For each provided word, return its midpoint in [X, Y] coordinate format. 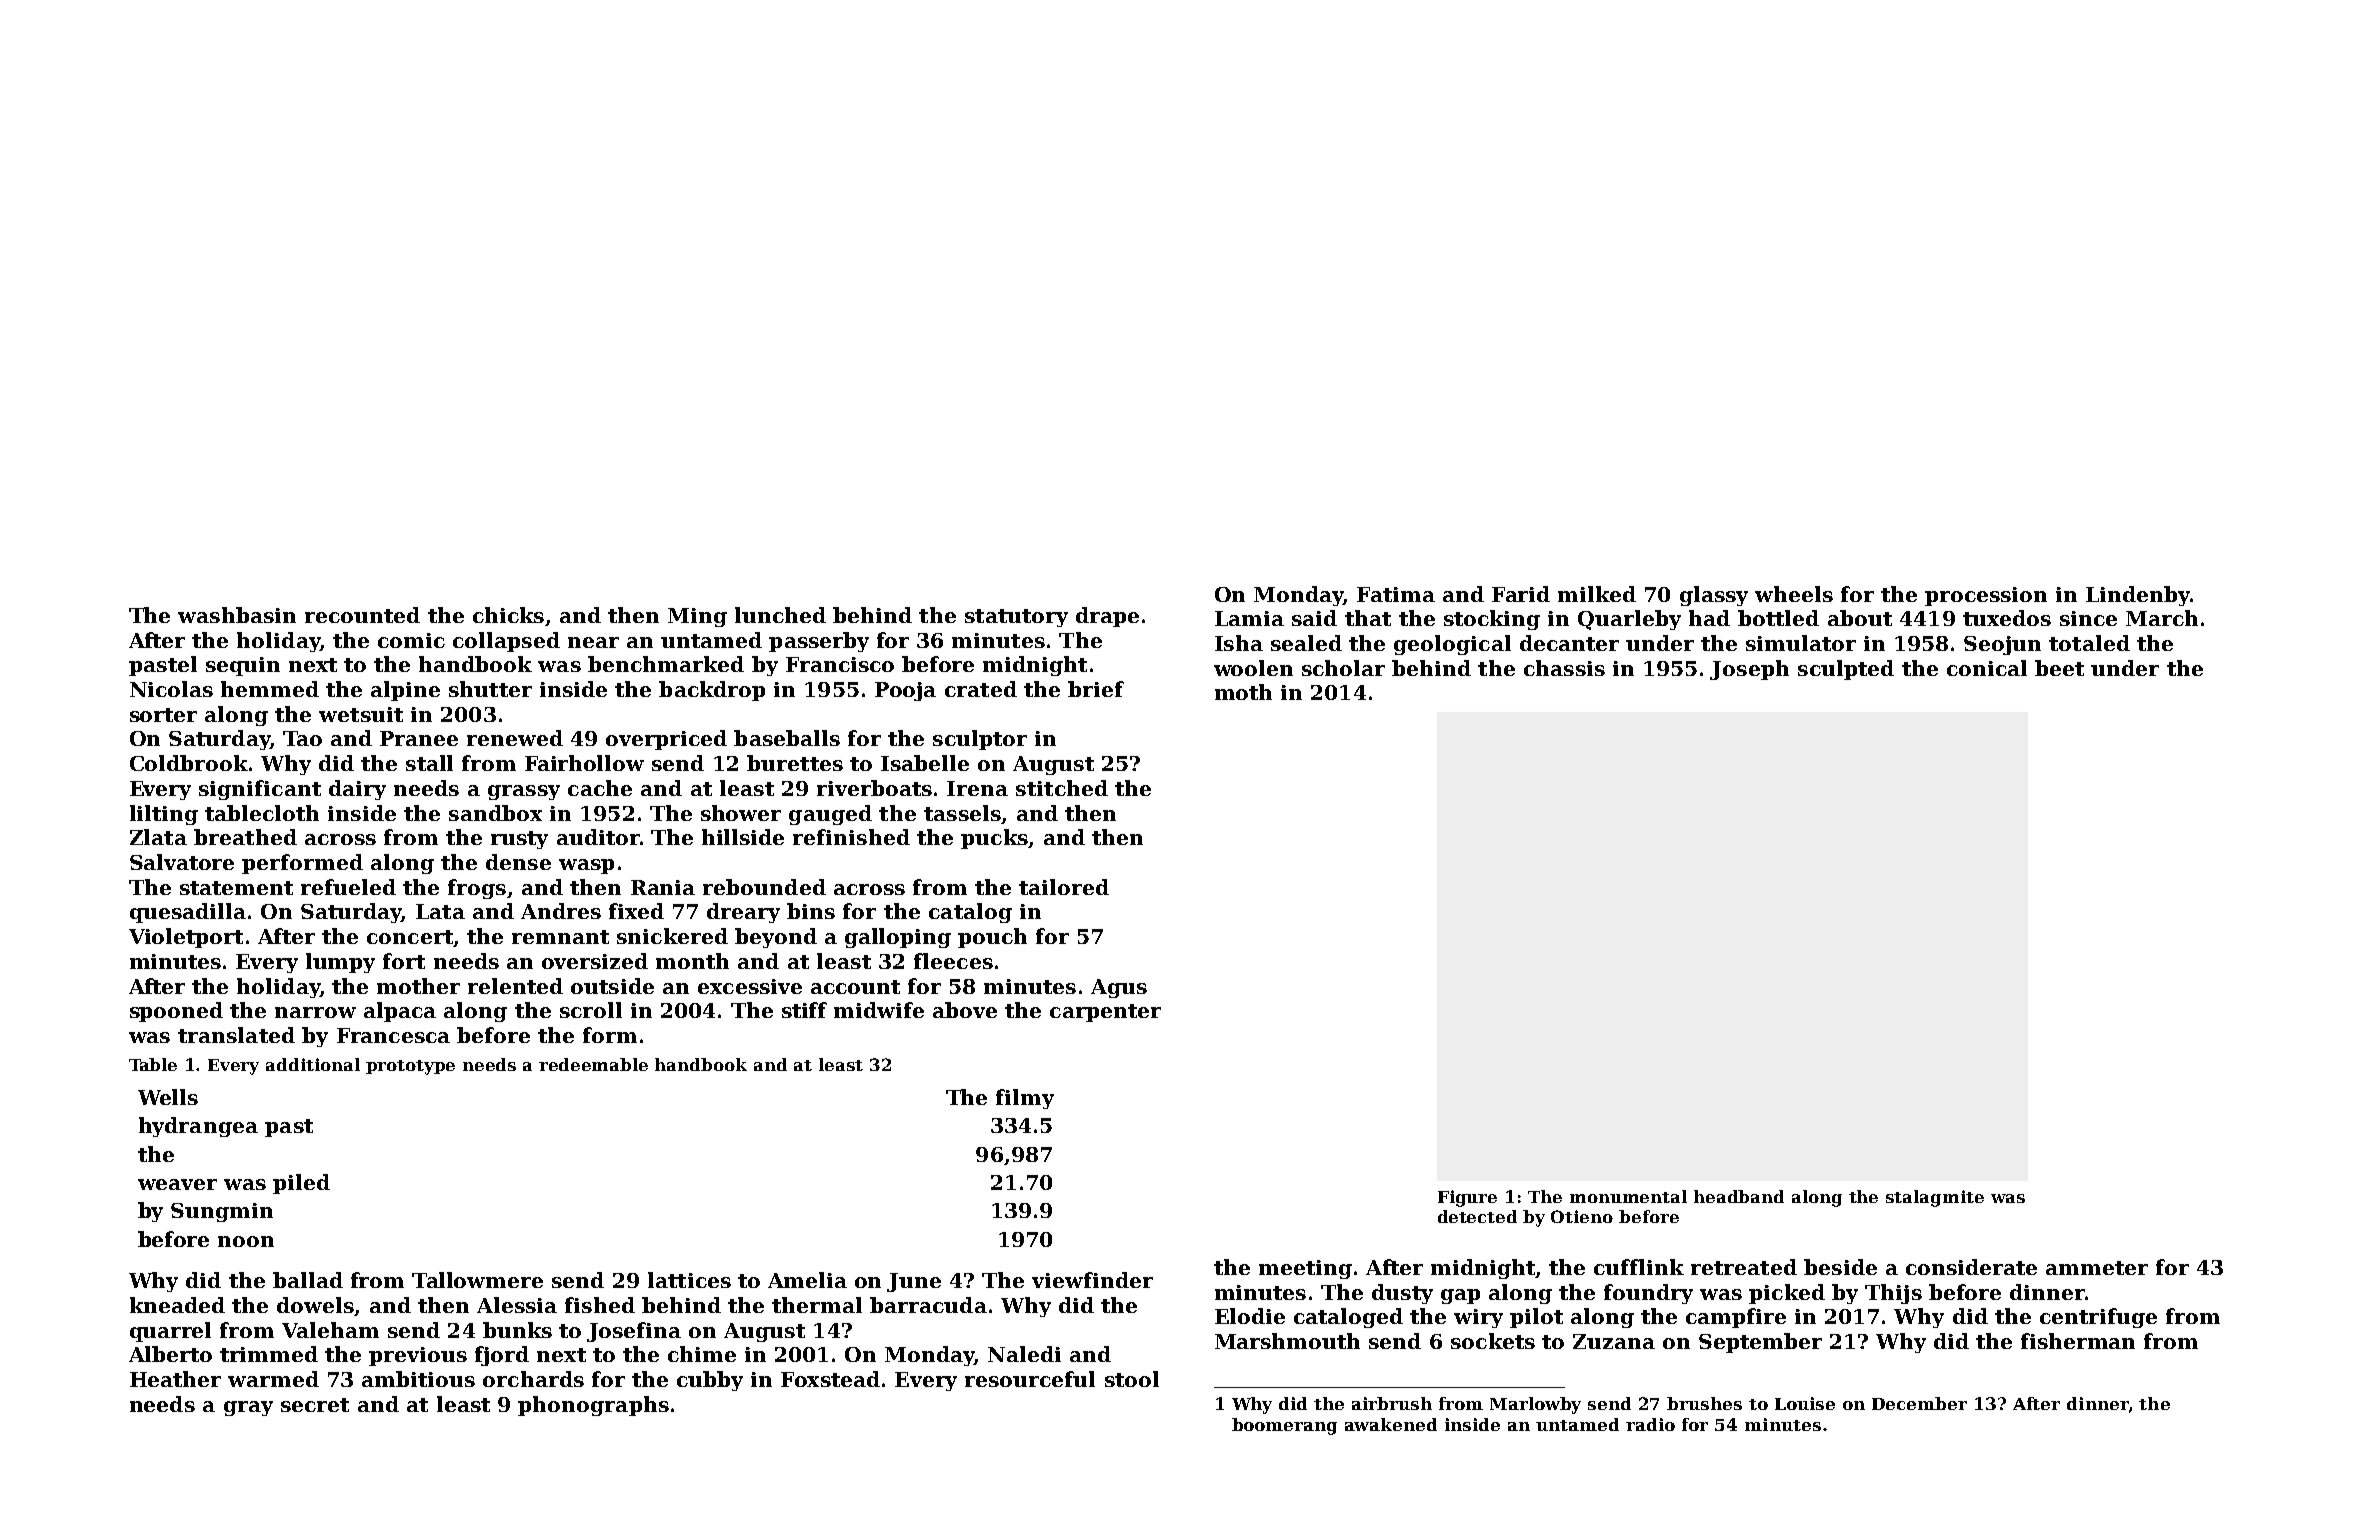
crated [981, 689]
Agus [1119, 988]
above [965, 1010]
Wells [168, 1097]
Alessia [517, 1305]
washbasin [237, 615]
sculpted [1846, 670]
